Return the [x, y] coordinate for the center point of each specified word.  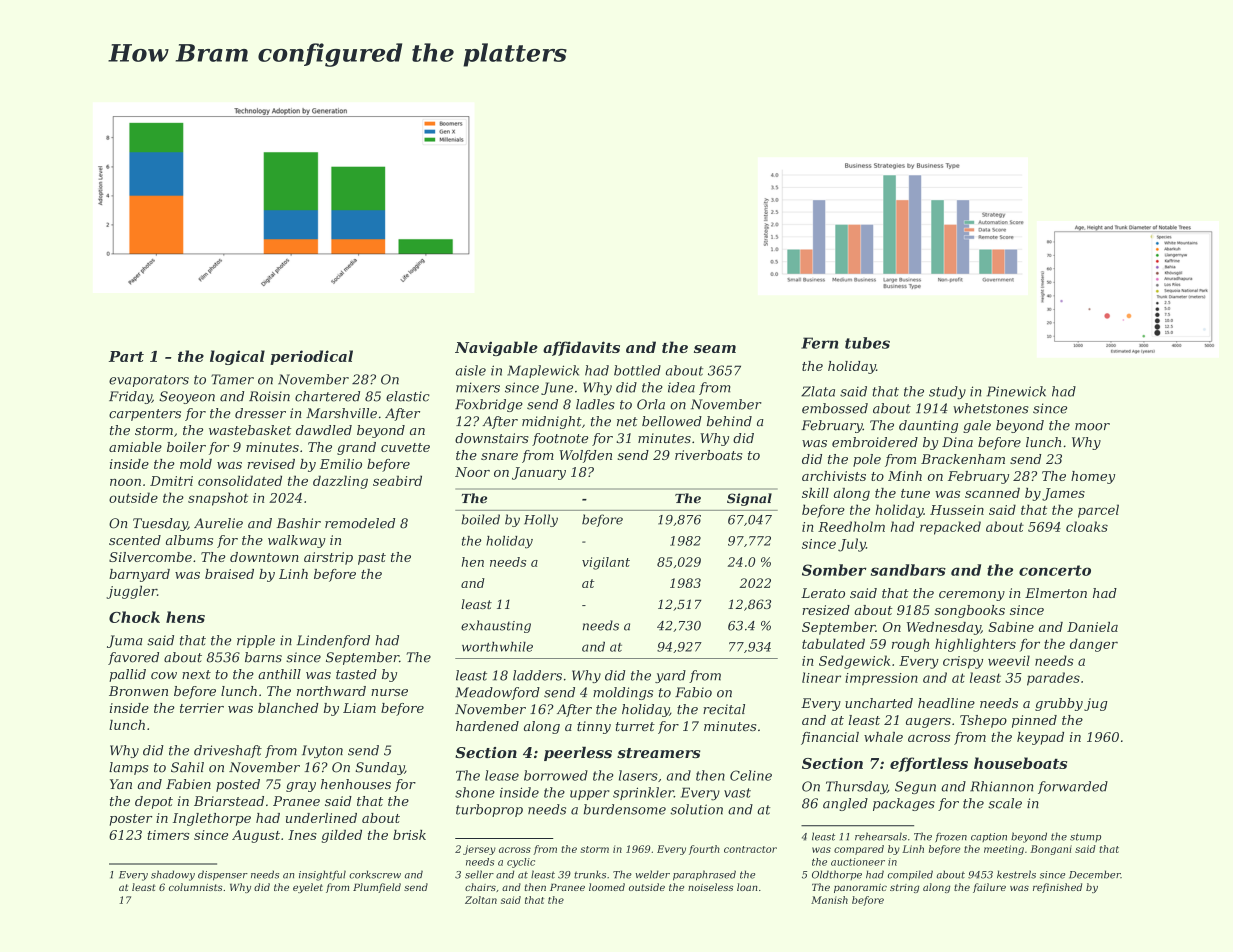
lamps [129, 768]
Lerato [823, 593]
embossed [835, 408]
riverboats [708, 455]
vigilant [606, 563]
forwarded [1073, 787]
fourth [704, 850]
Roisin [269, 396]
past [372, 559]
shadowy [173, 875]
